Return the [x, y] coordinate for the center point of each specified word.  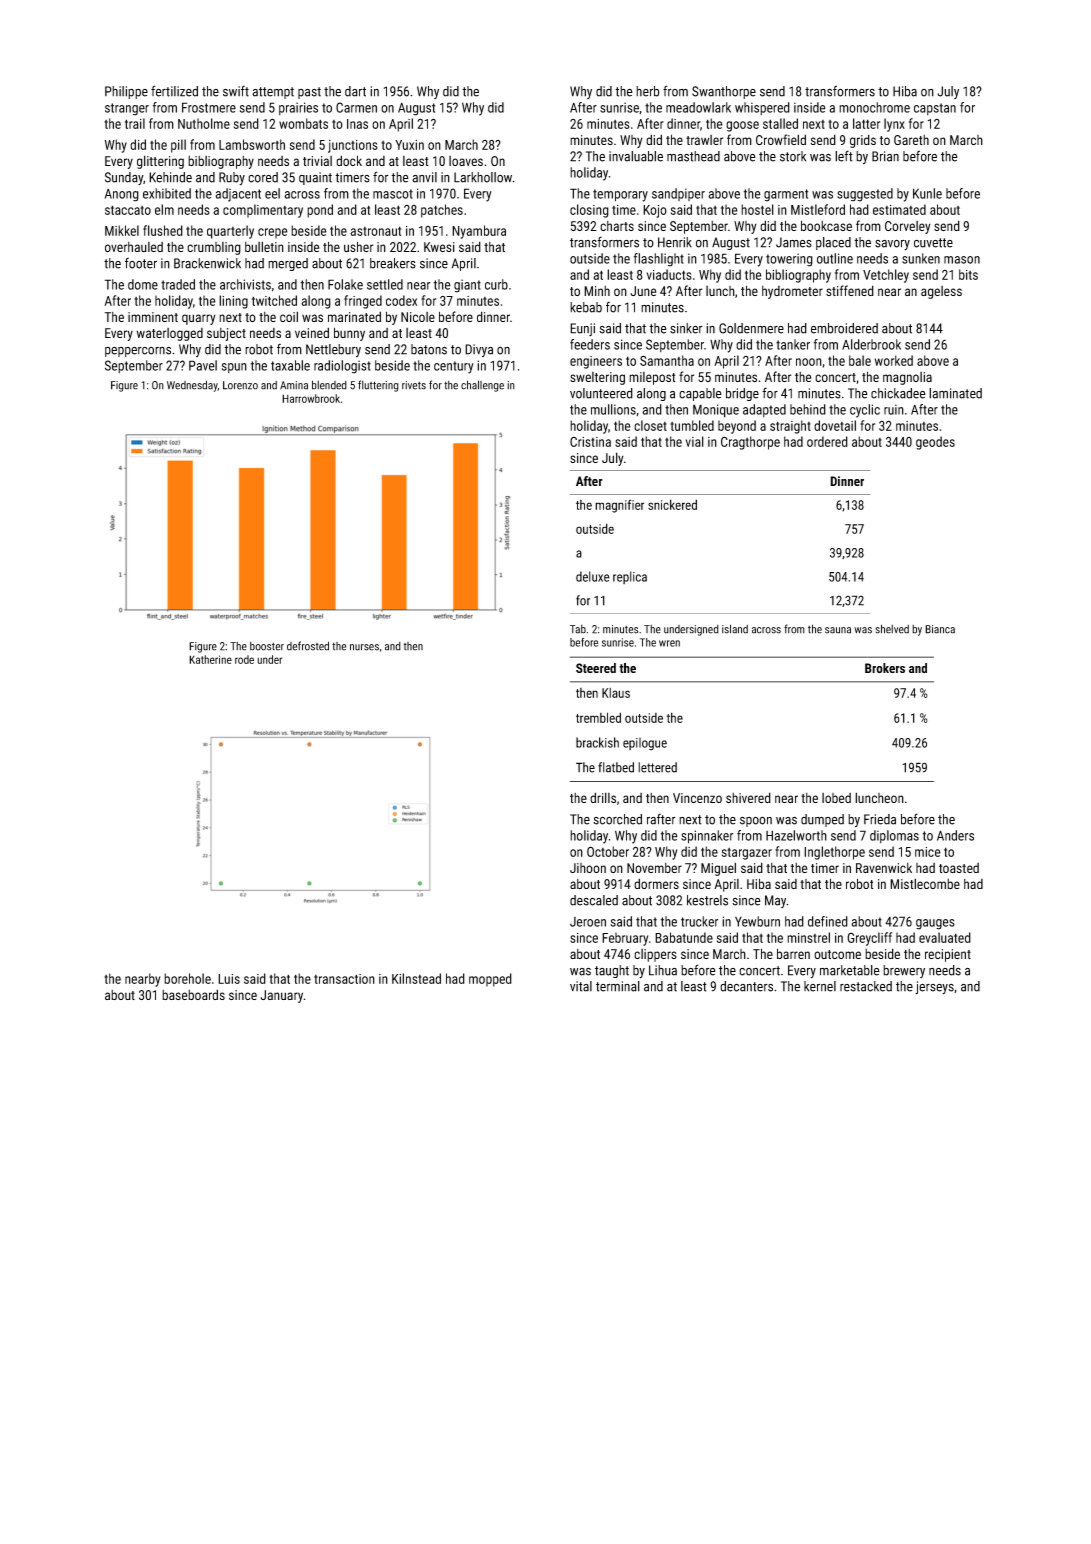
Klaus [616, 693]
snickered [672, 504]
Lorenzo [240, 385]
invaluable [636, 156]
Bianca [940, 629]
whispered [762, 108]
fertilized [174, 91]
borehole [187, 978]
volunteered [601, 393]
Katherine [210, 659]
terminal [618, 986]
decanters [746, 986]
